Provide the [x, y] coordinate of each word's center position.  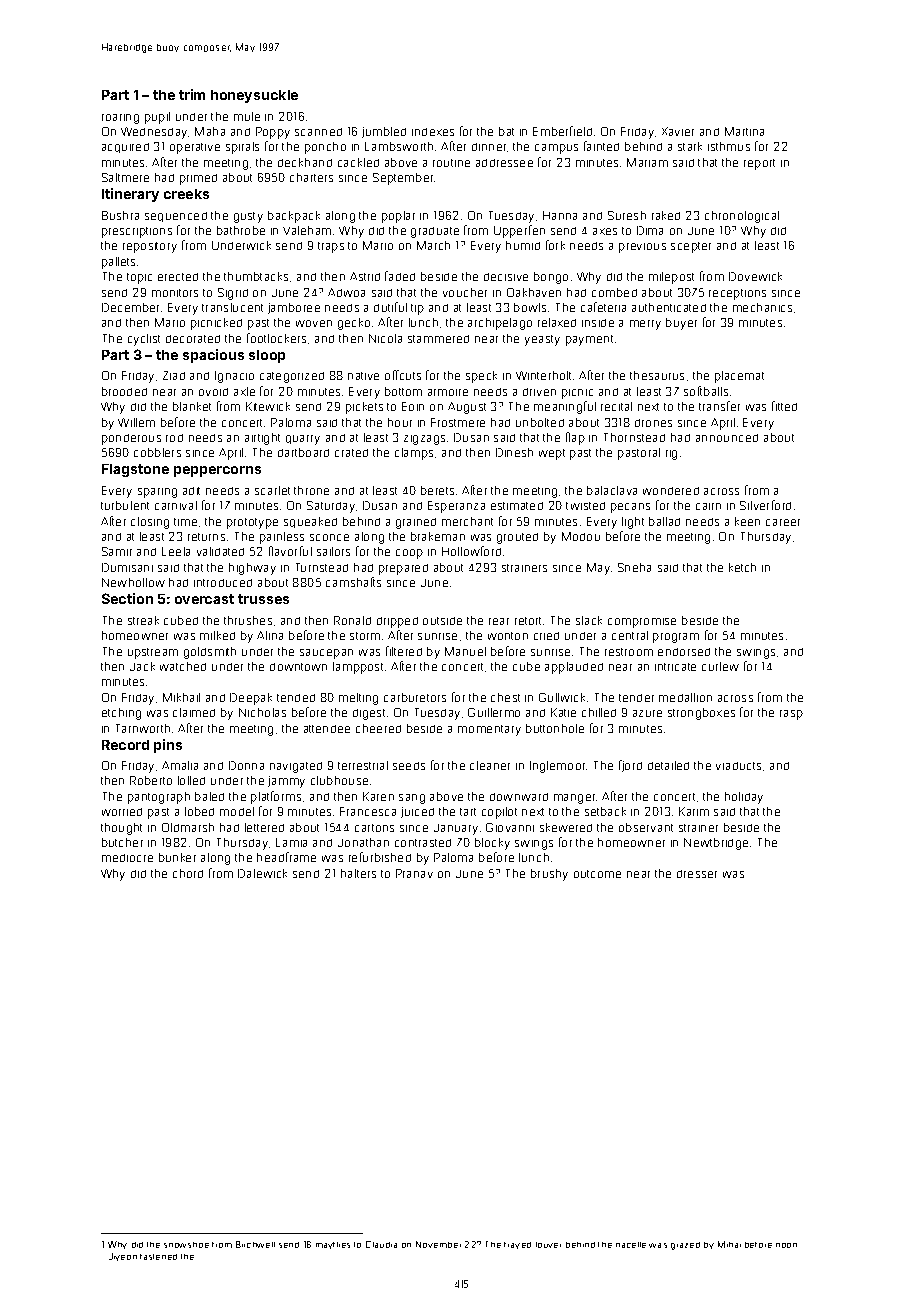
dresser [697, 874]
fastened [158, 1257]
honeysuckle [254, 96]
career [783, 522]
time [185, 522]
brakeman [438, 536]
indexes [433, 132]
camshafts [353, 582]
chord [188, 873]
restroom [629, 652]
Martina [744, 131]
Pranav [414, 873]
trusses [263, 599]
